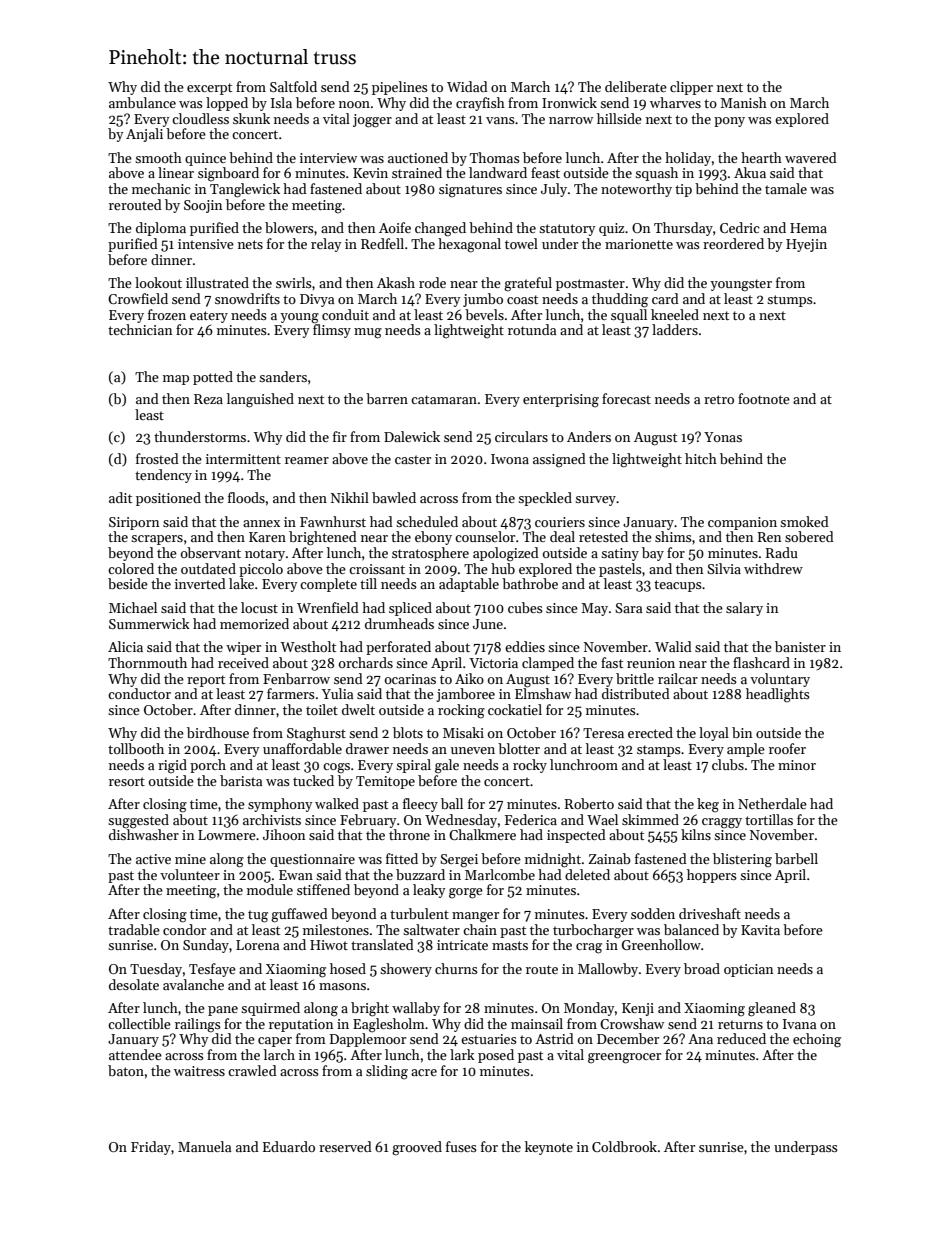 The width and height of the document is (952, 1233). I want to click on frosted, so click(157, 458).
